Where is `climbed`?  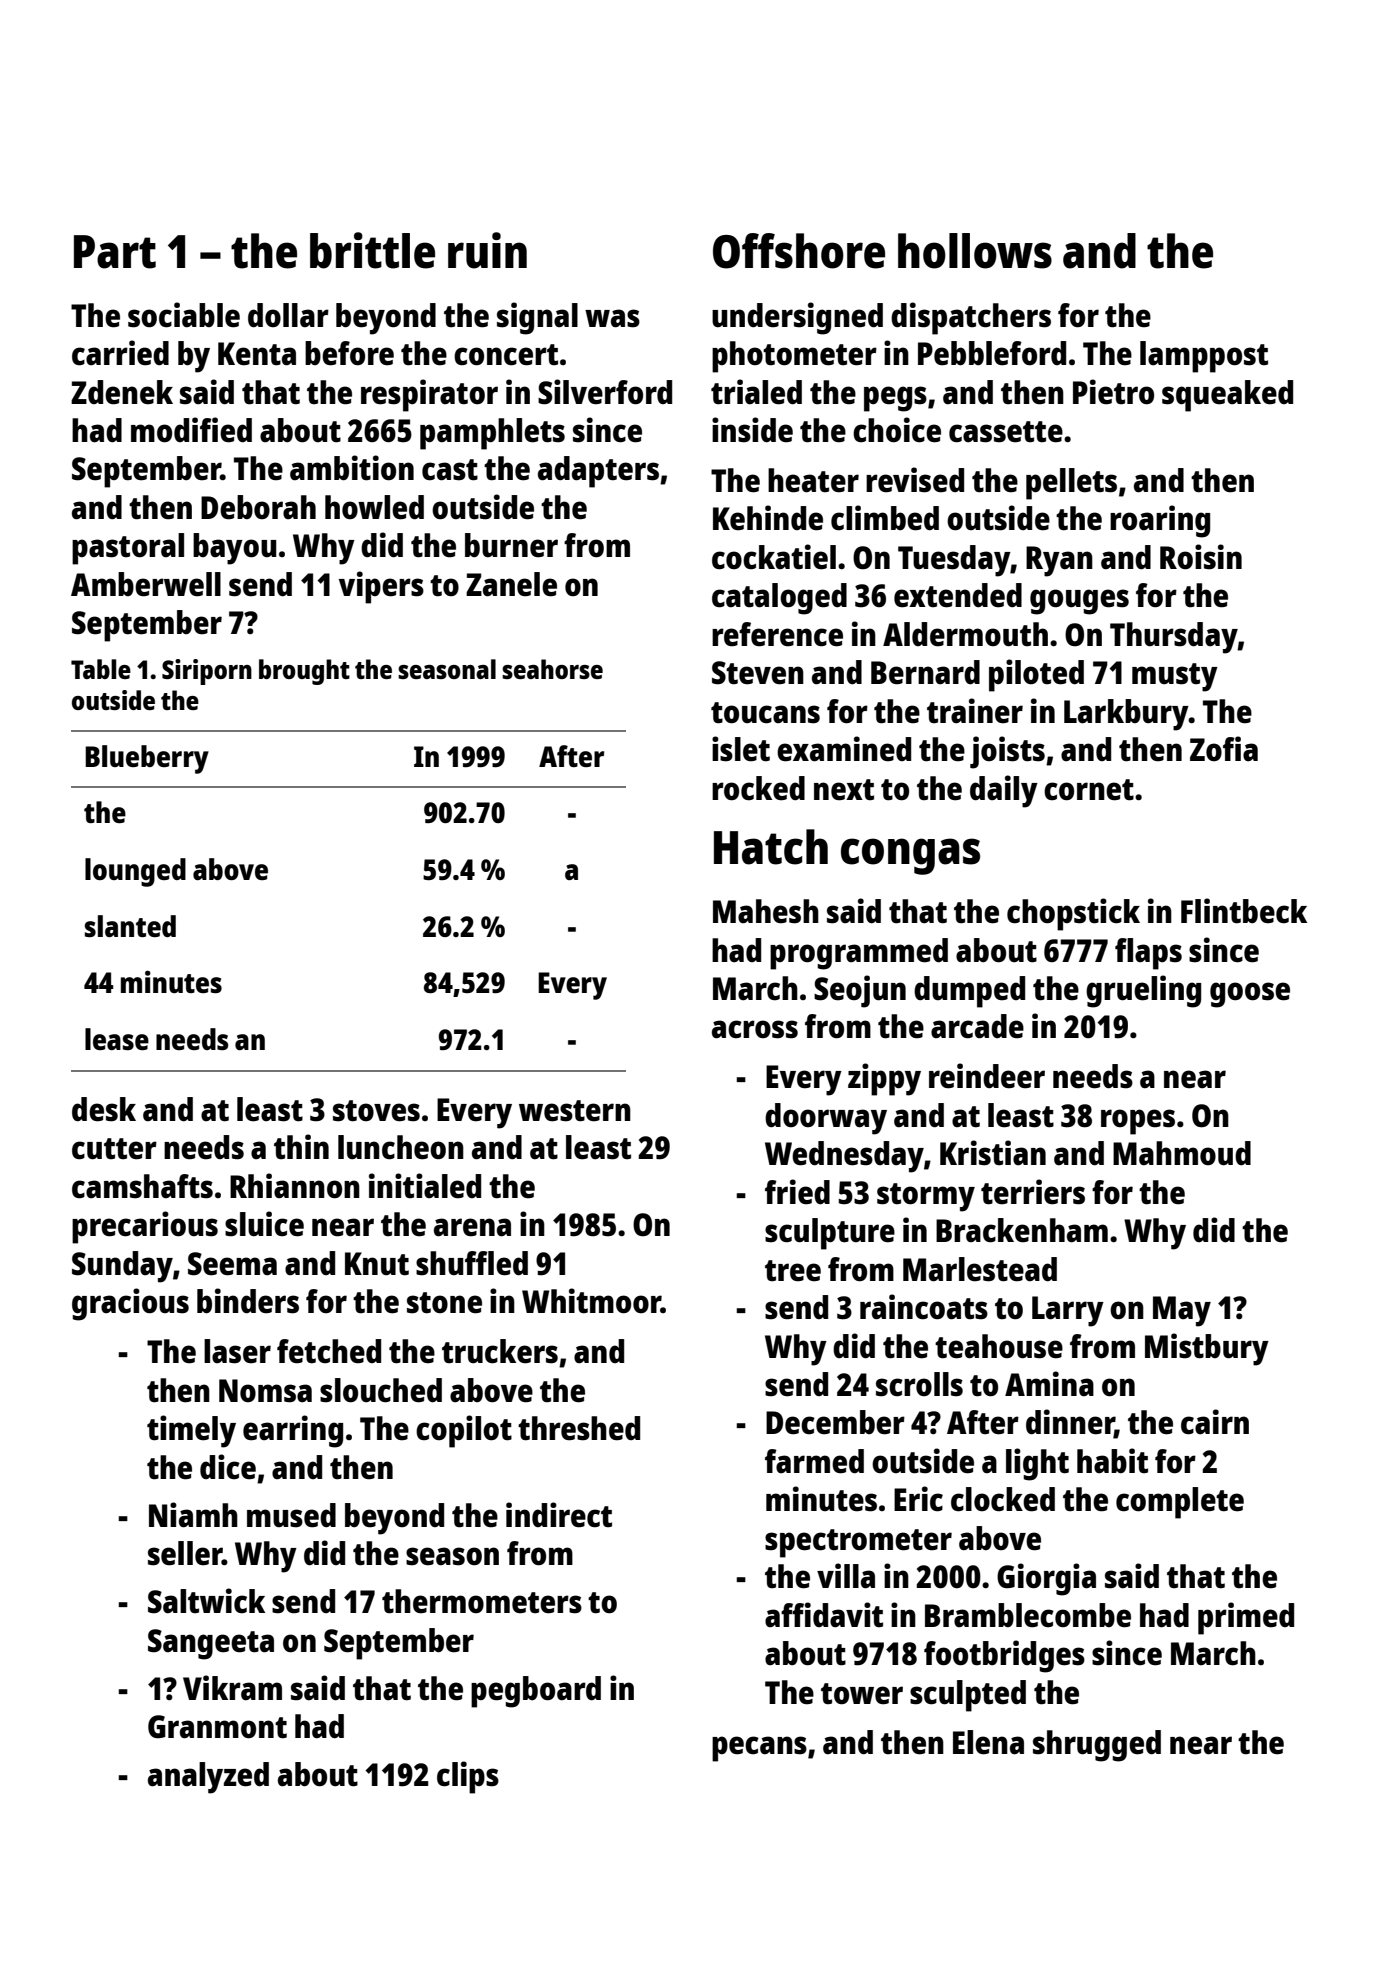
climbed is located at coordinates (885, 518).
